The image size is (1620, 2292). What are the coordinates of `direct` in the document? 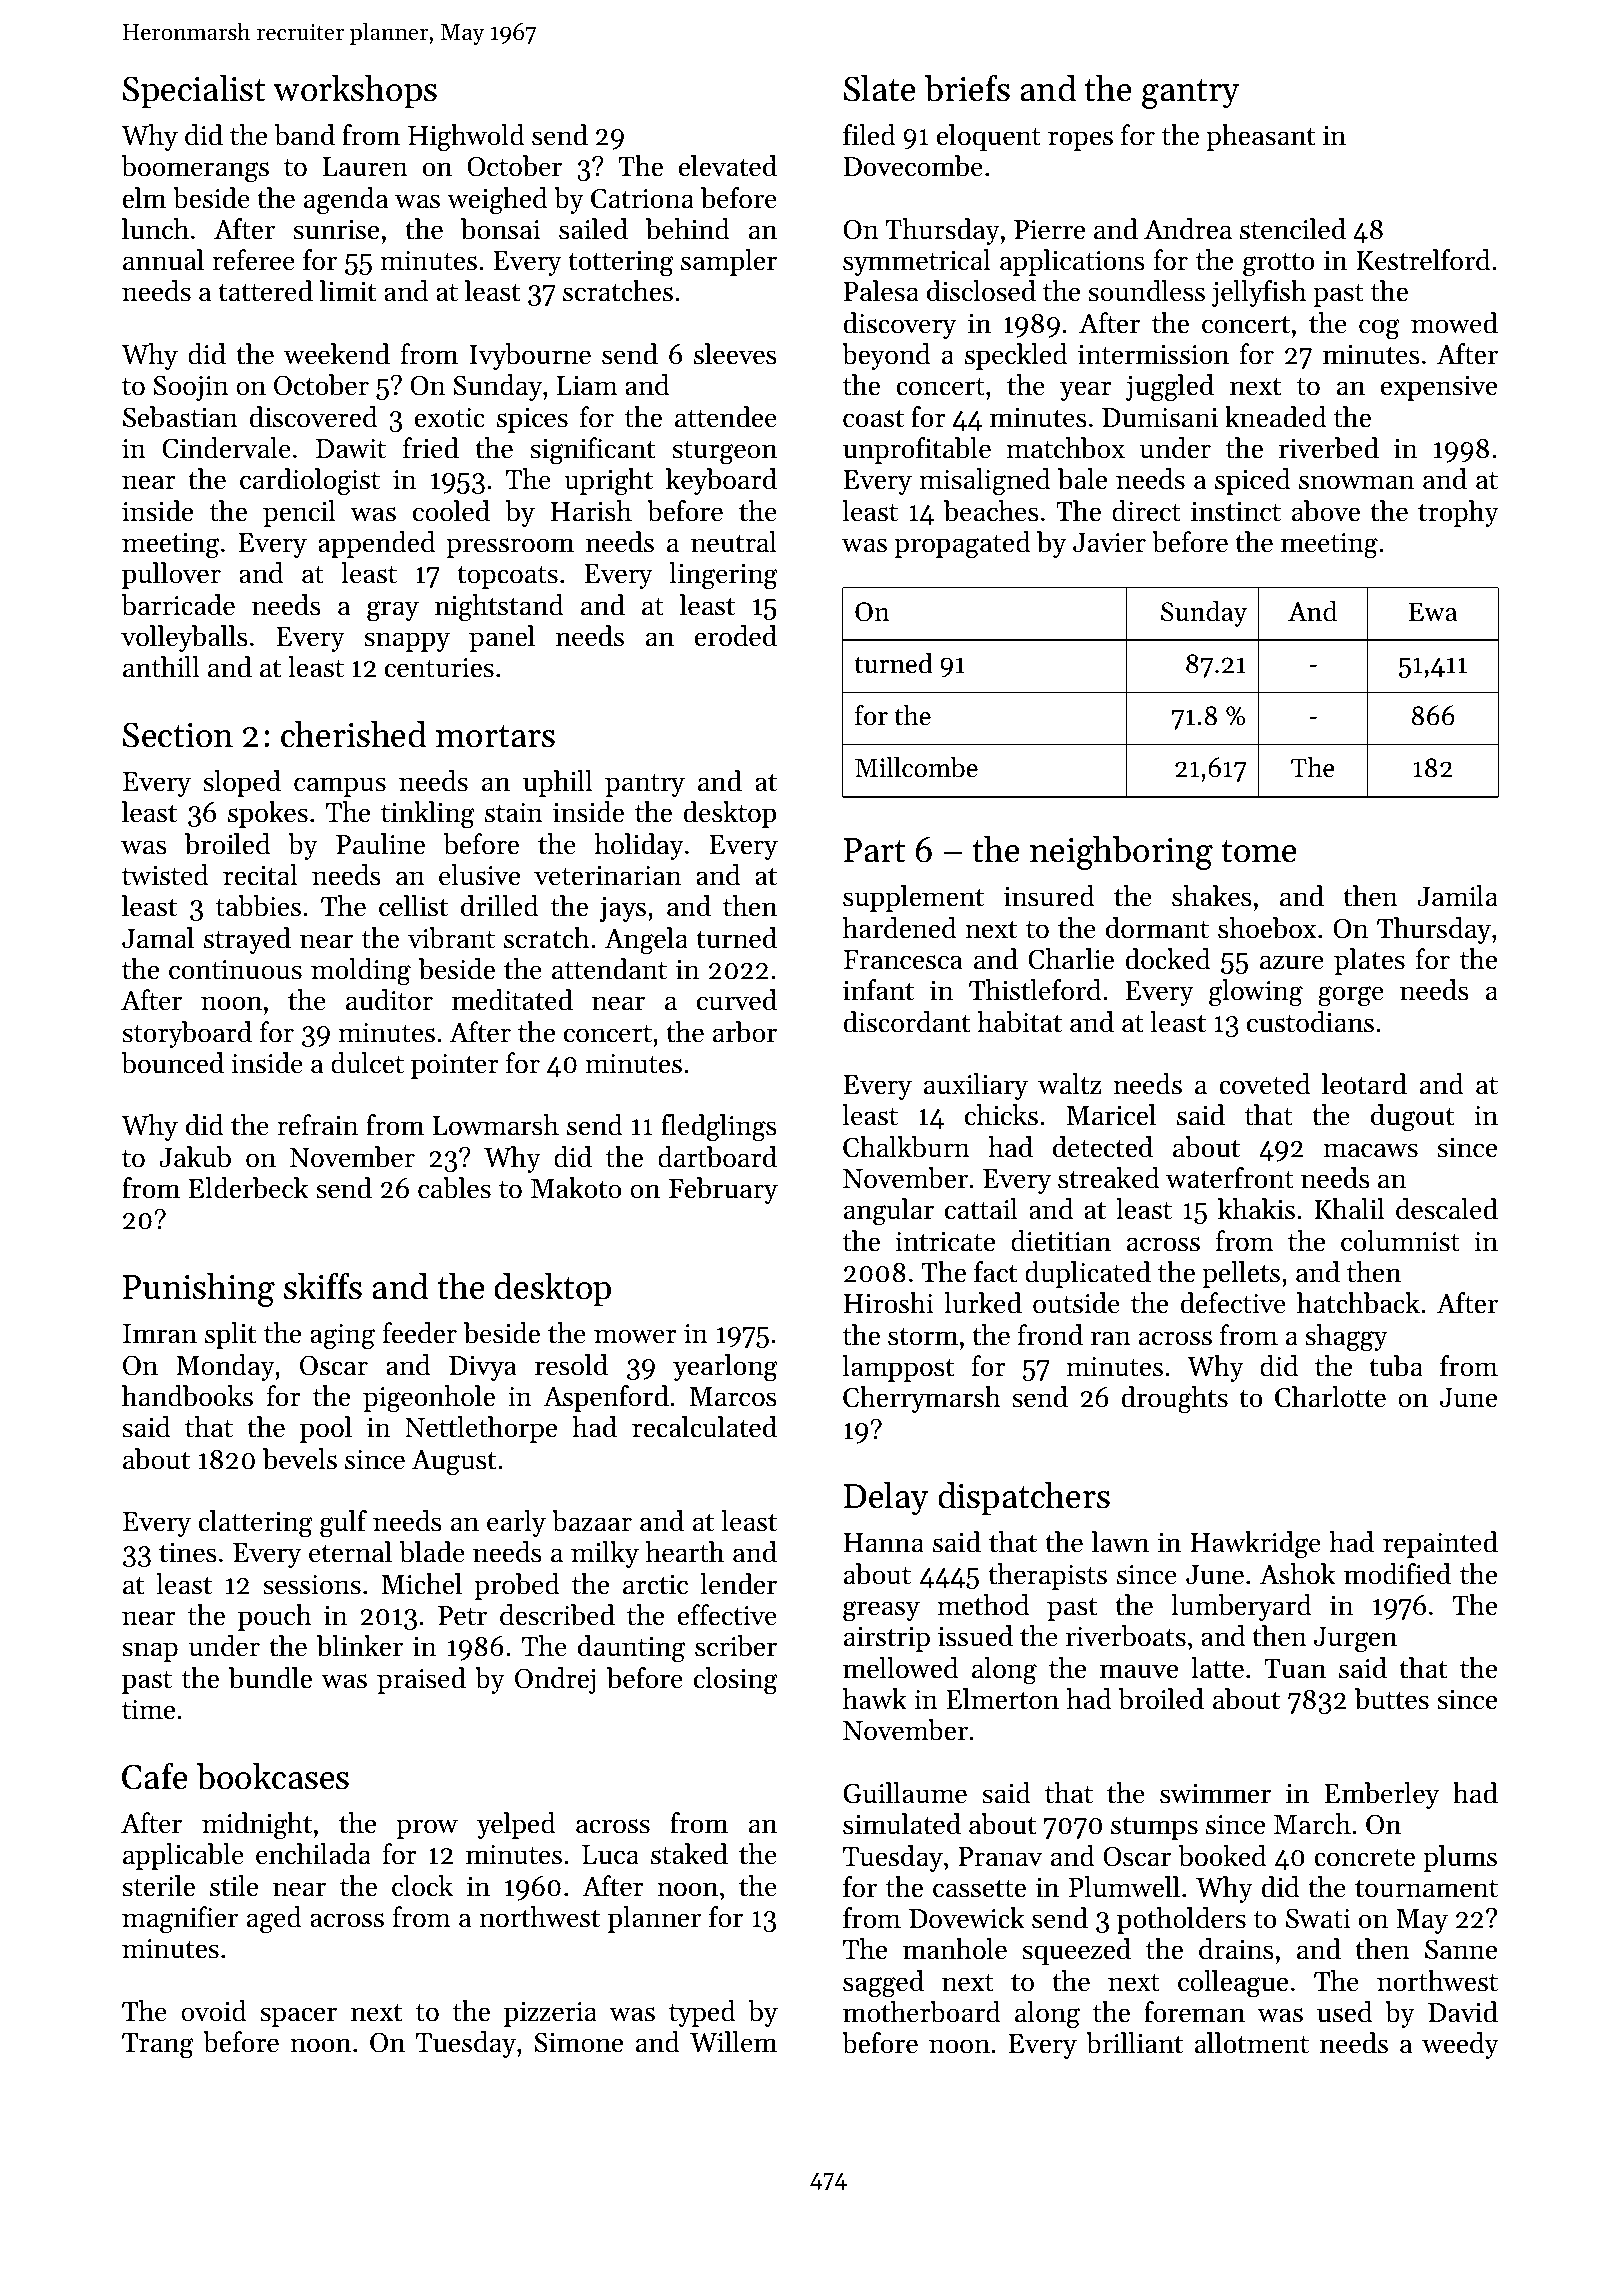 It's located at (1146, 511).
